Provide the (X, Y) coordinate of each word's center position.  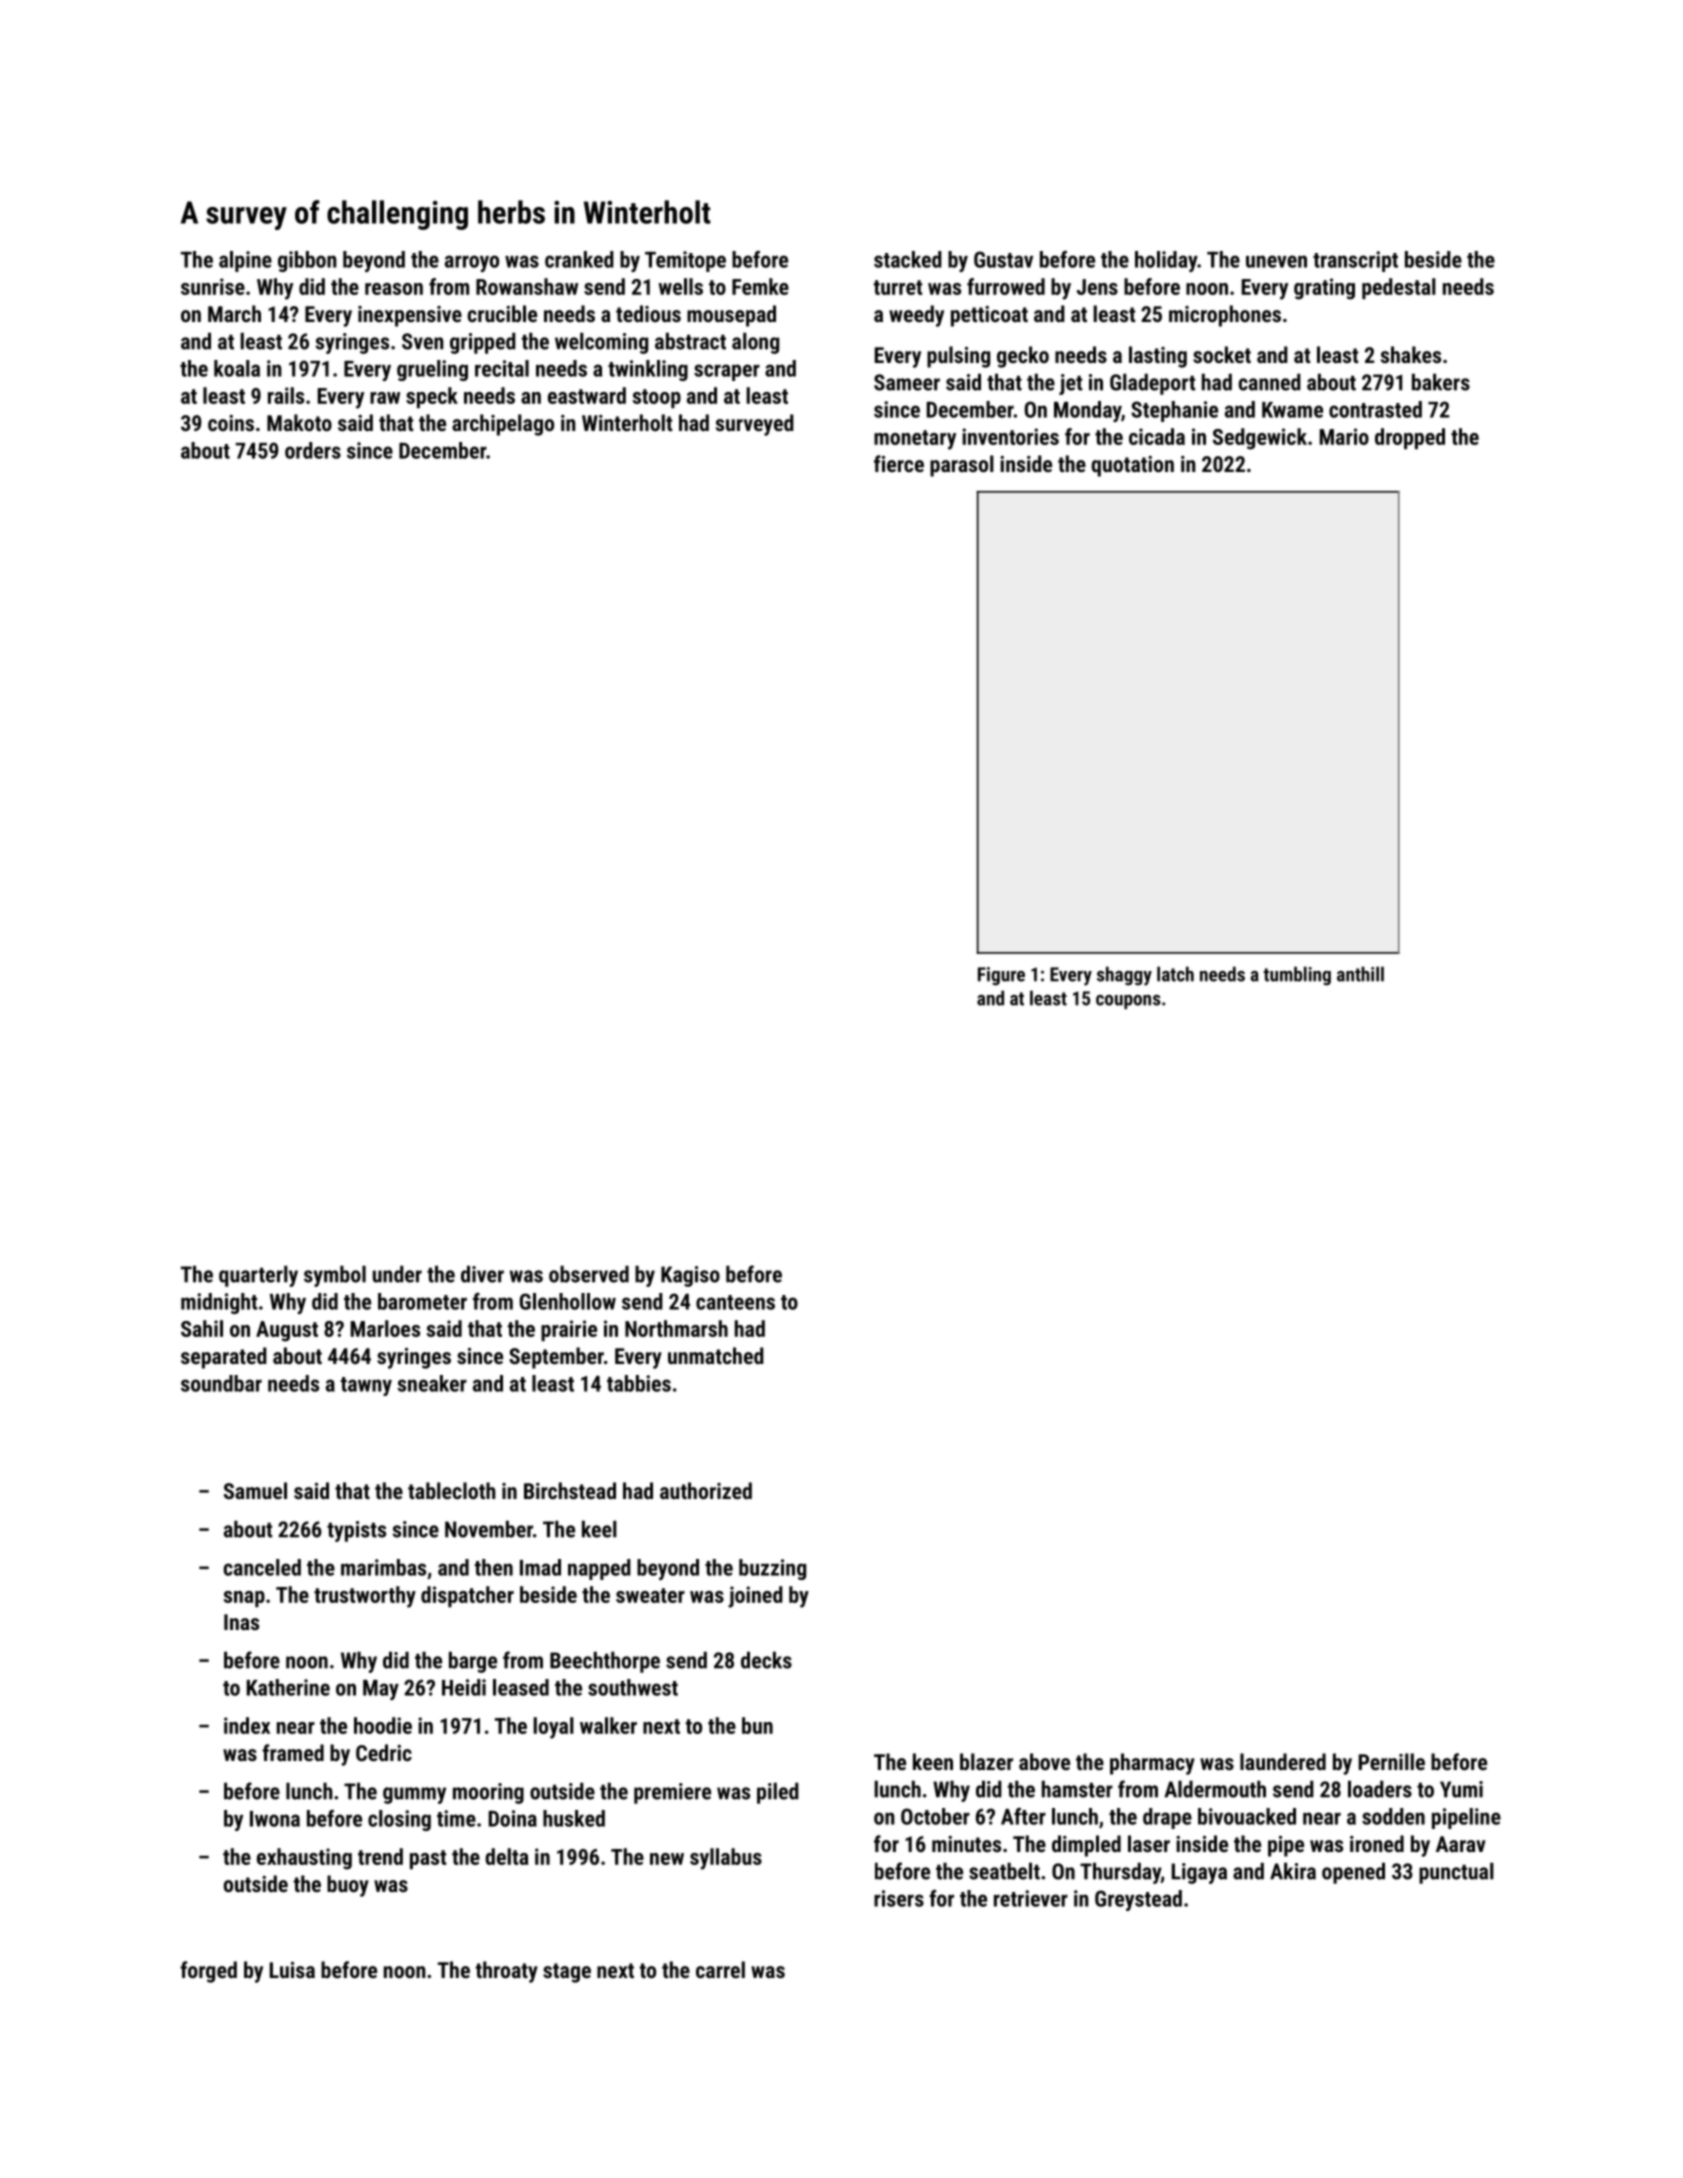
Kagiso (690, 1276)
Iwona (275, 1819)
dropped (1410, 438)
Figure (1001, 976)
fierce (899, 463)
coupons (1128, 1002)
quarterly (258, 1276)
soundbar (221, 1383)
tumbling (1297, 976)
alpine (245, 261)
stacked (908, 259)
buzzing (772, 1569)
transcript (1355, 261)
